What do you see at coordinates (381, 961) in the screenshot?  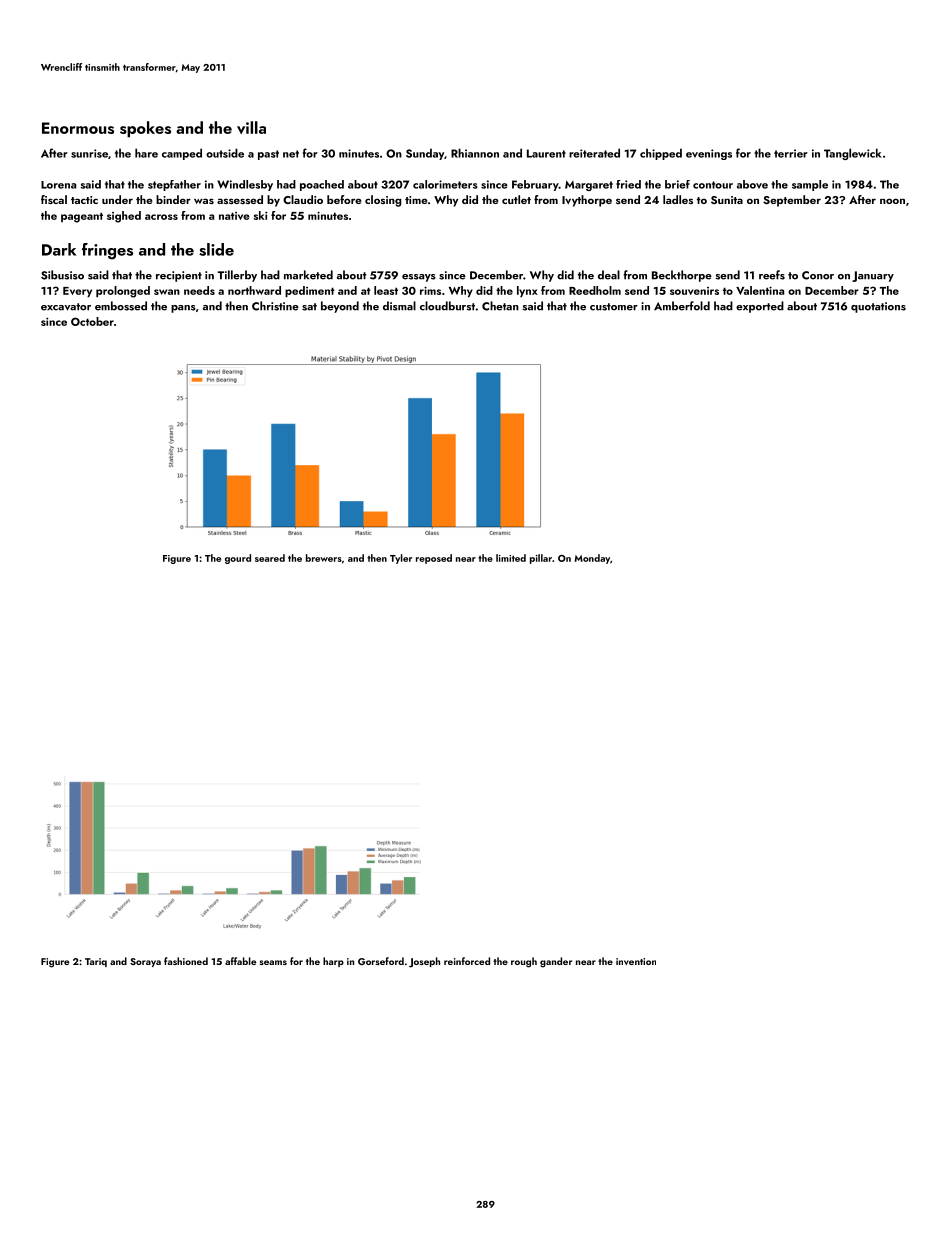 I see `Gorseford` at bounding box center [381, 961].
